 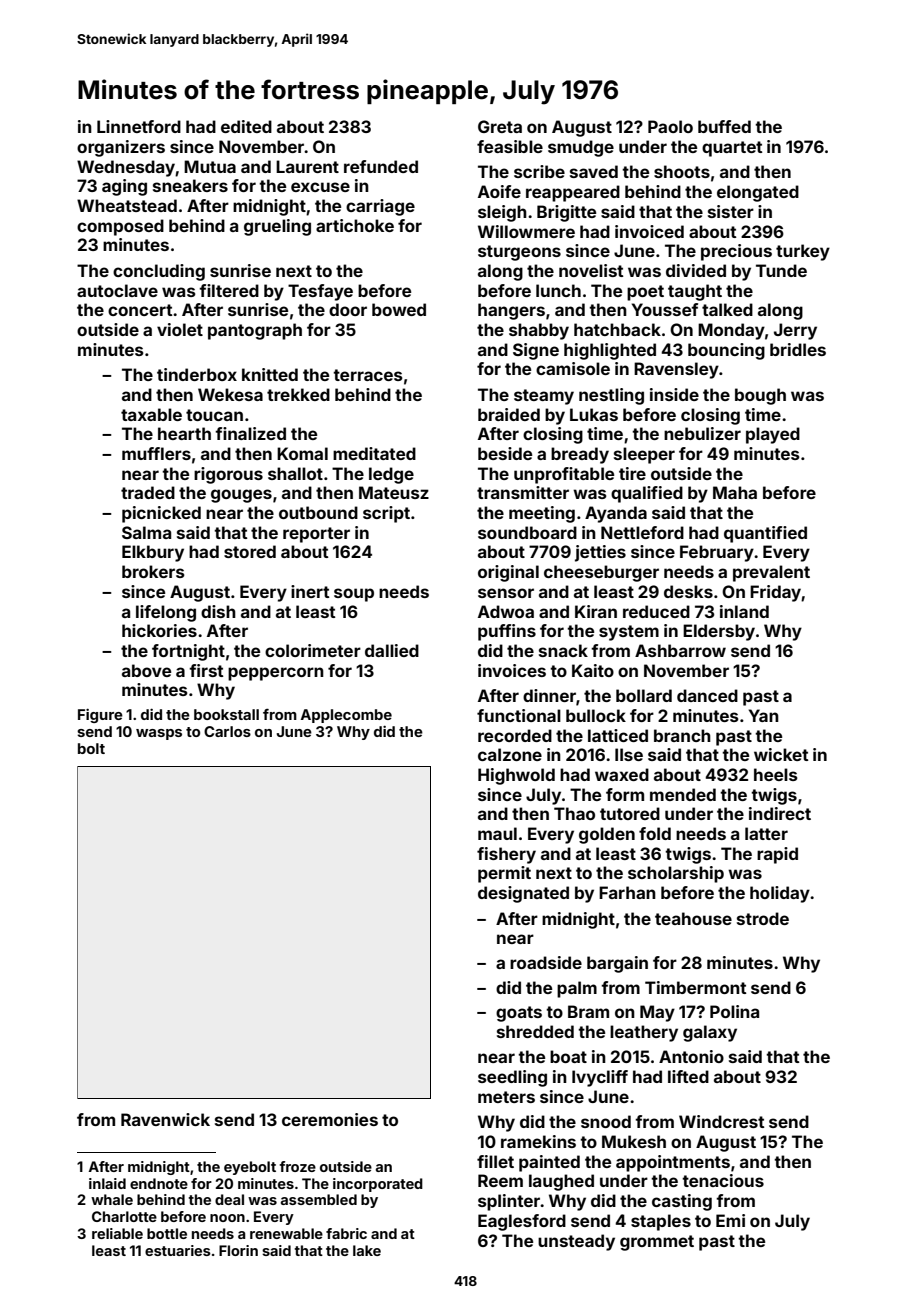 What do you see at coordinates (702, 433) in the screenshot?
I see `nebulizer` at bounding box center [702, 433].
